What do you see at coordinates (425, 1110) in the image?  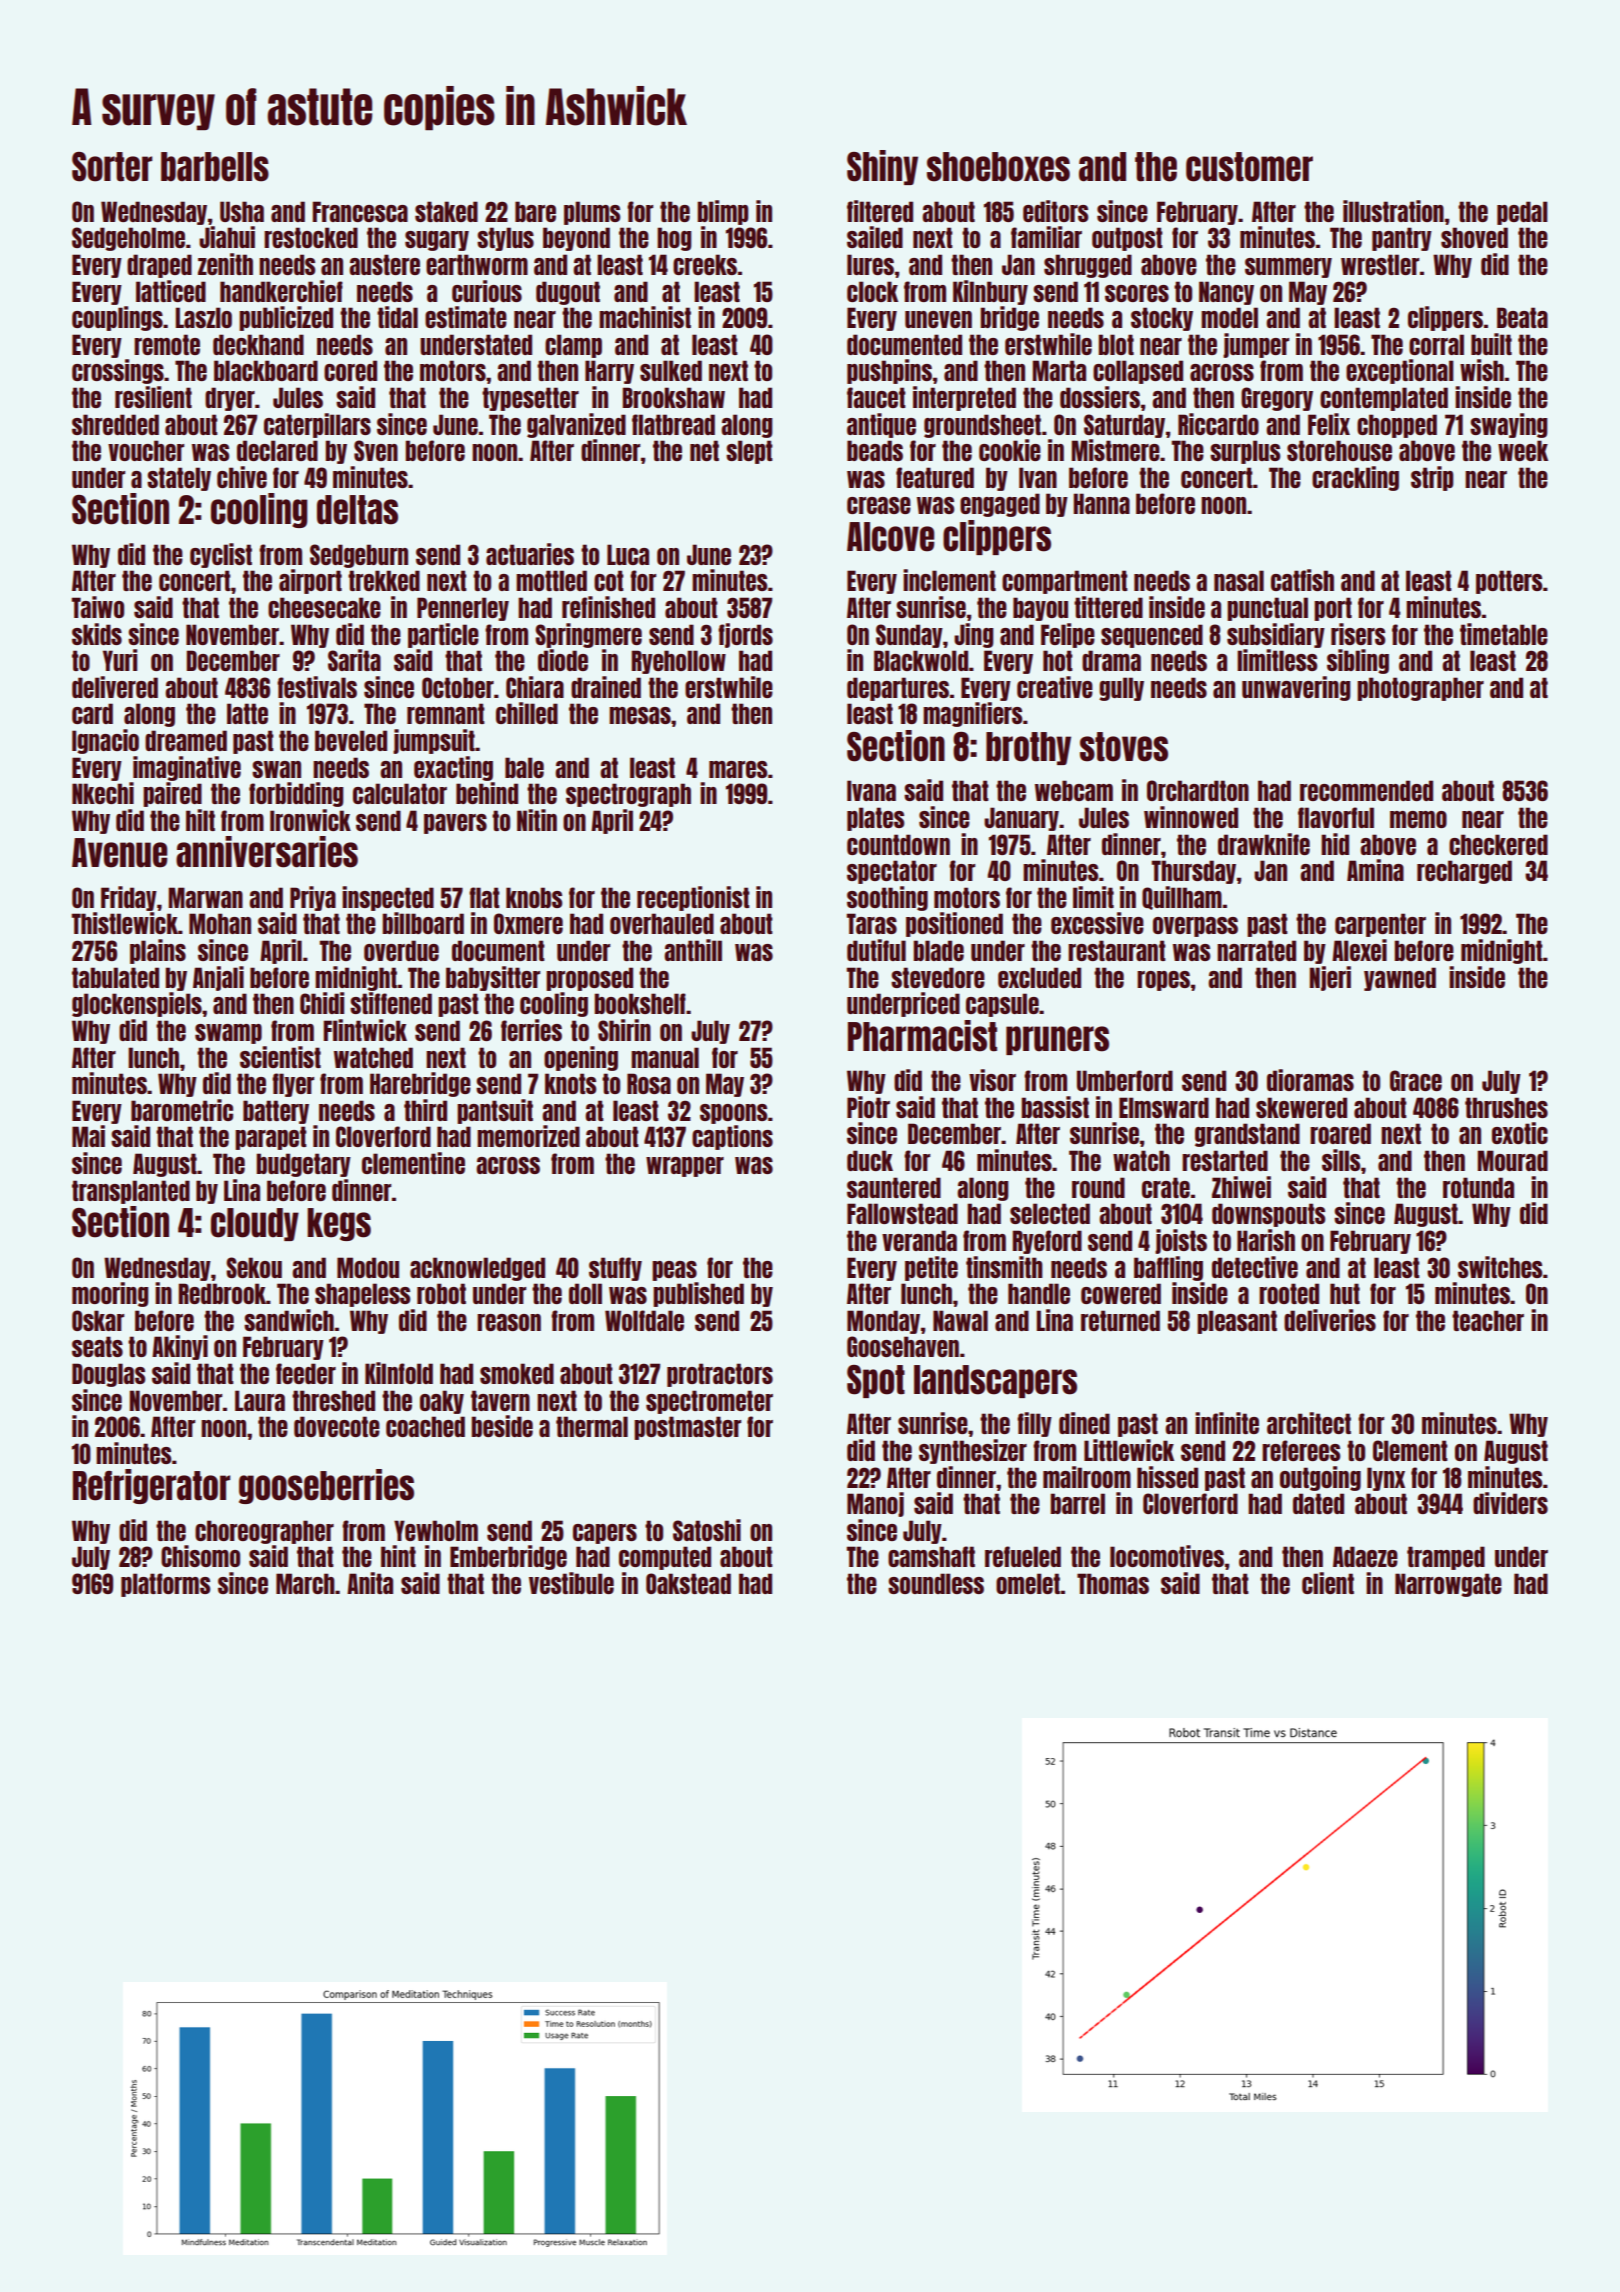 I see `third` at bounding box center [425, 1110].
